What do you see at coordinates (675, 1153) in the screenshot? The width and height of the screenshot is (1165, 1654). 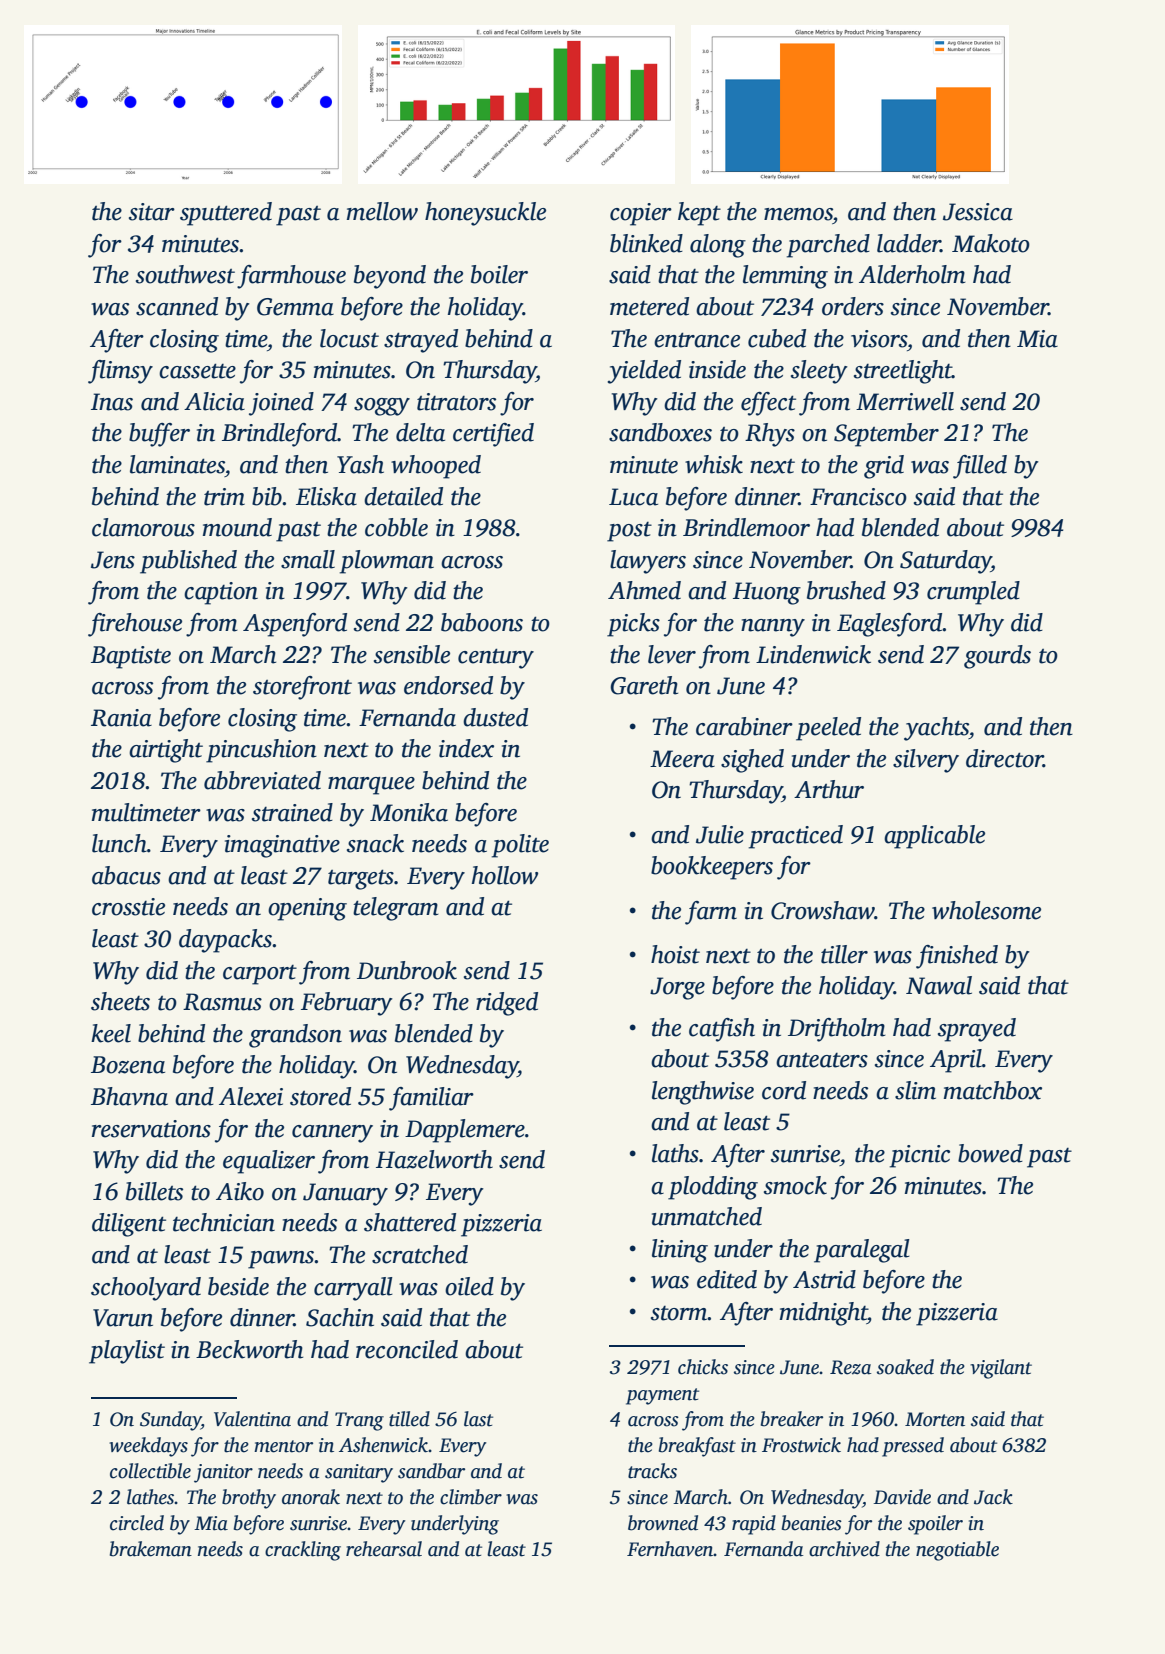 I see `laths` at bounding box center [675, 1153].
